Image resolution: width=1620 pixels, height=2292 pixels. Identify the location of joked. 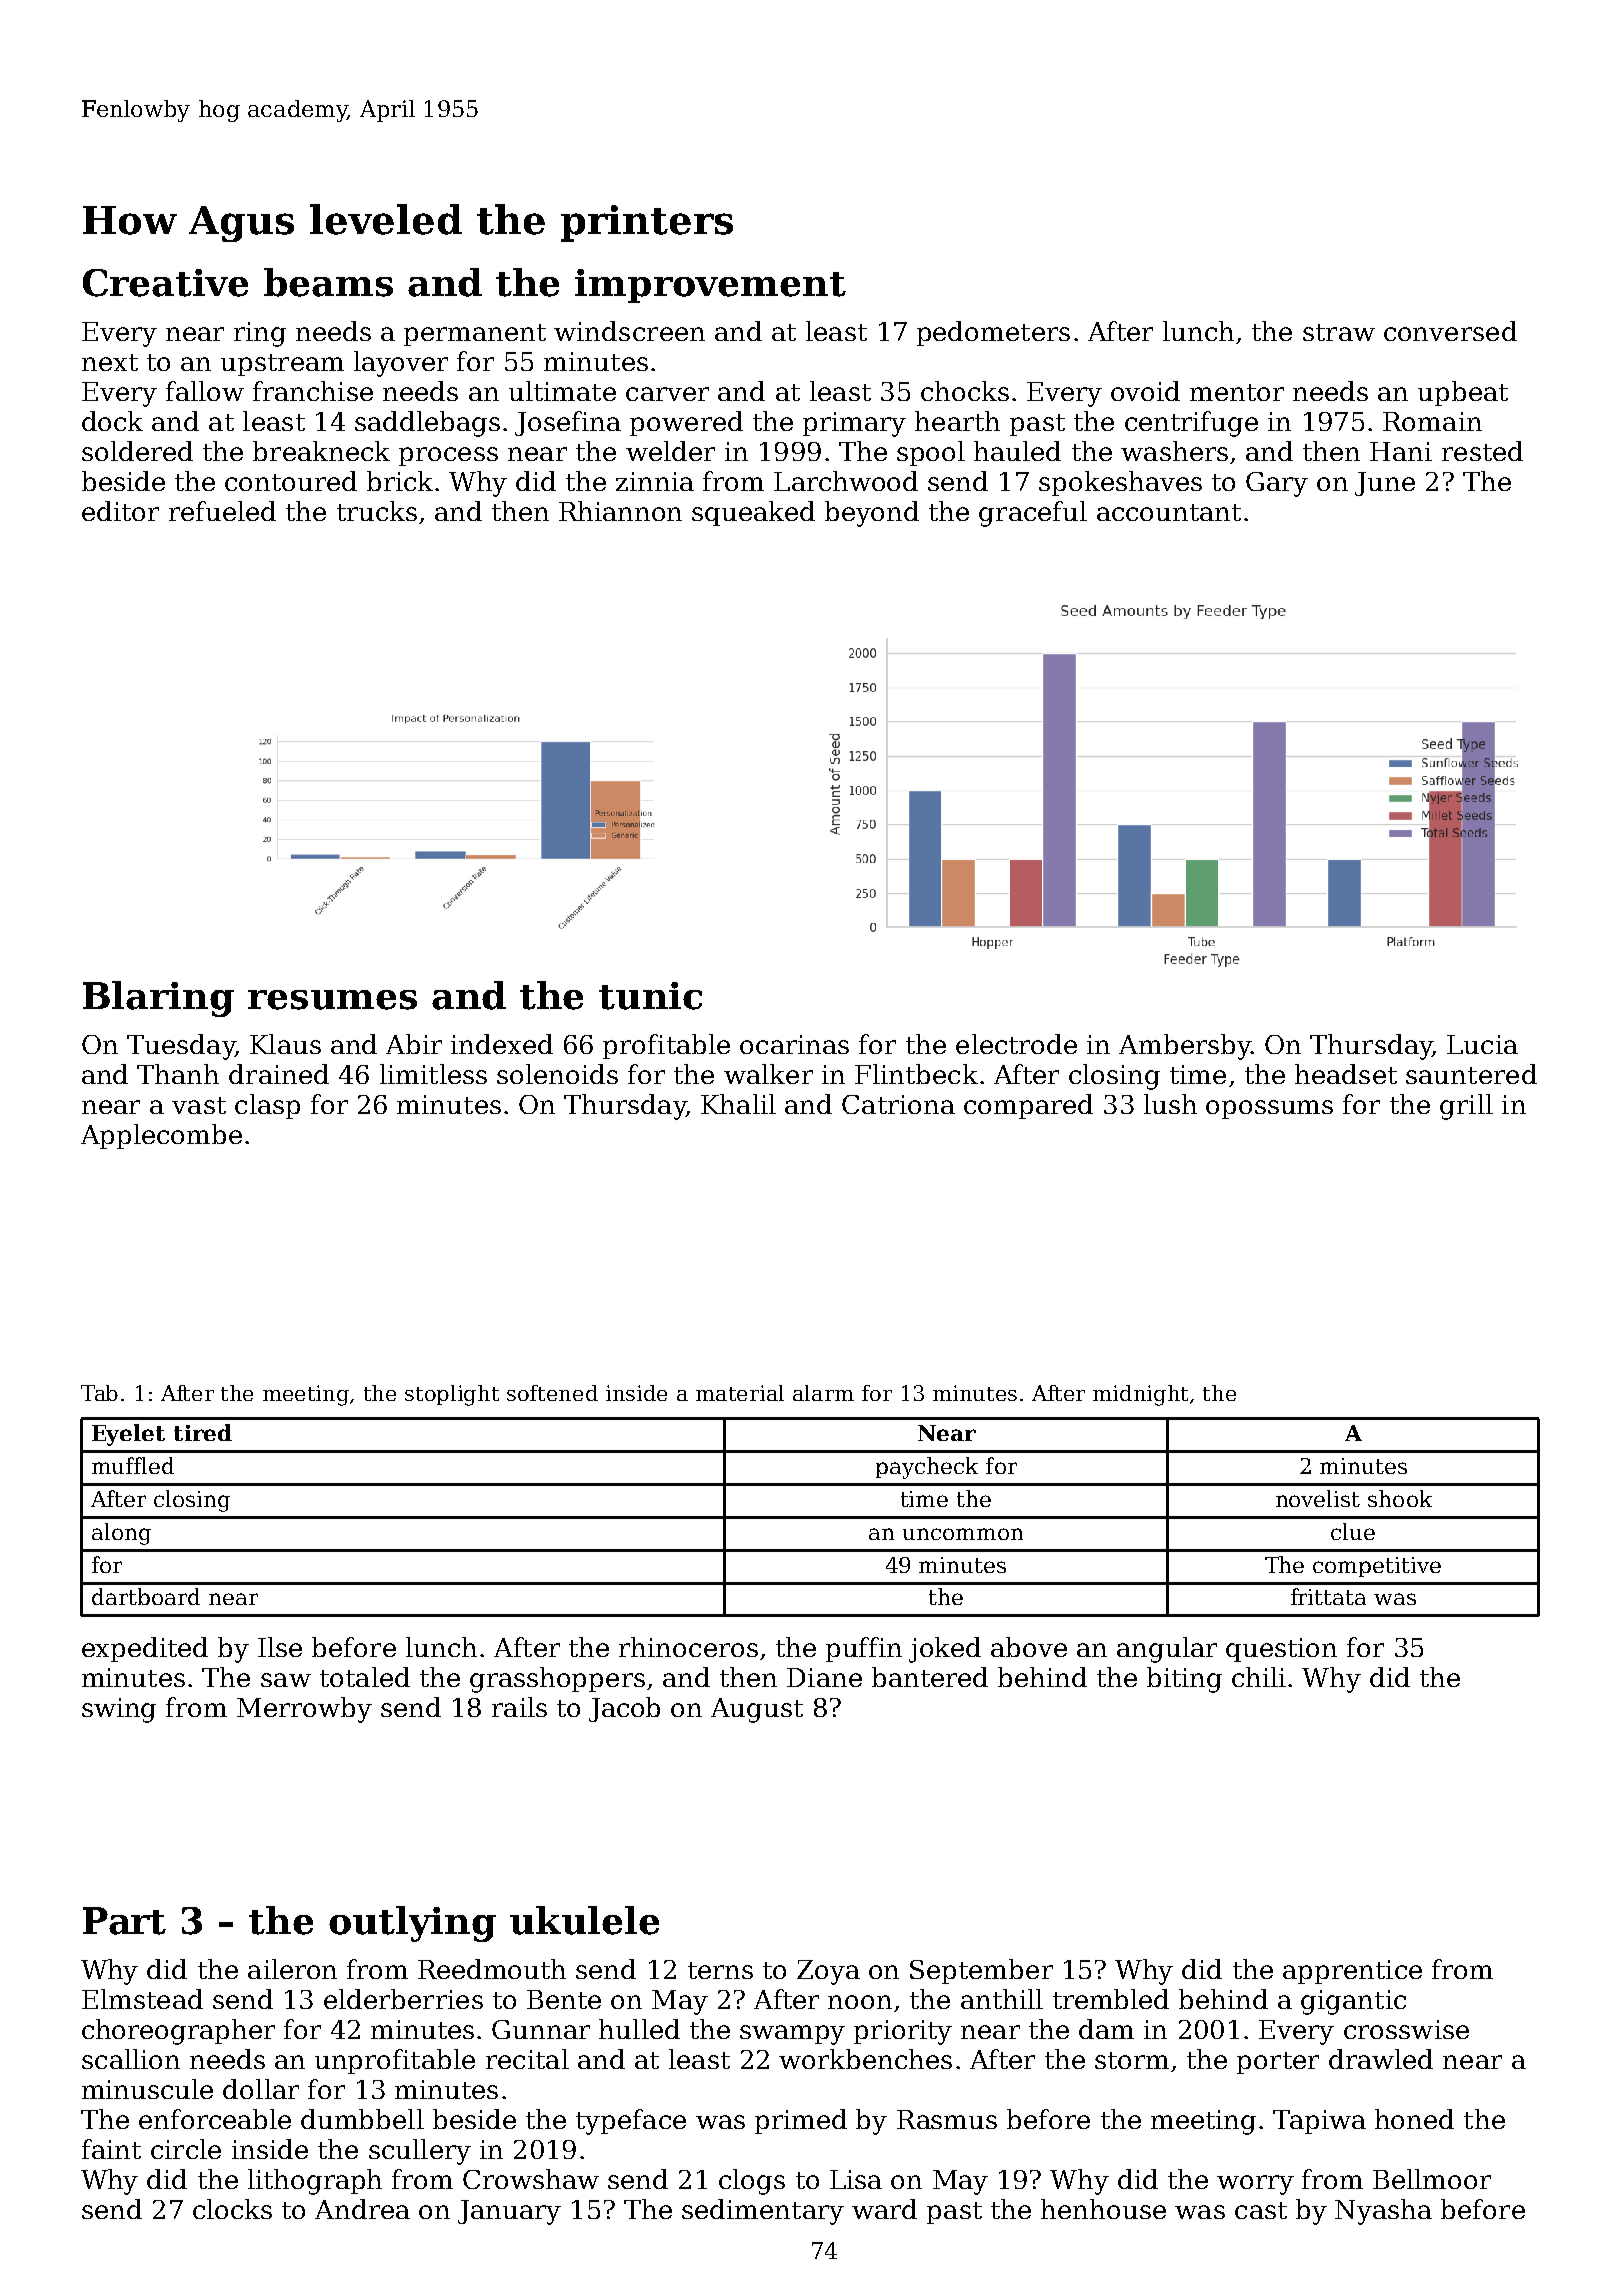
(945, 1650).
